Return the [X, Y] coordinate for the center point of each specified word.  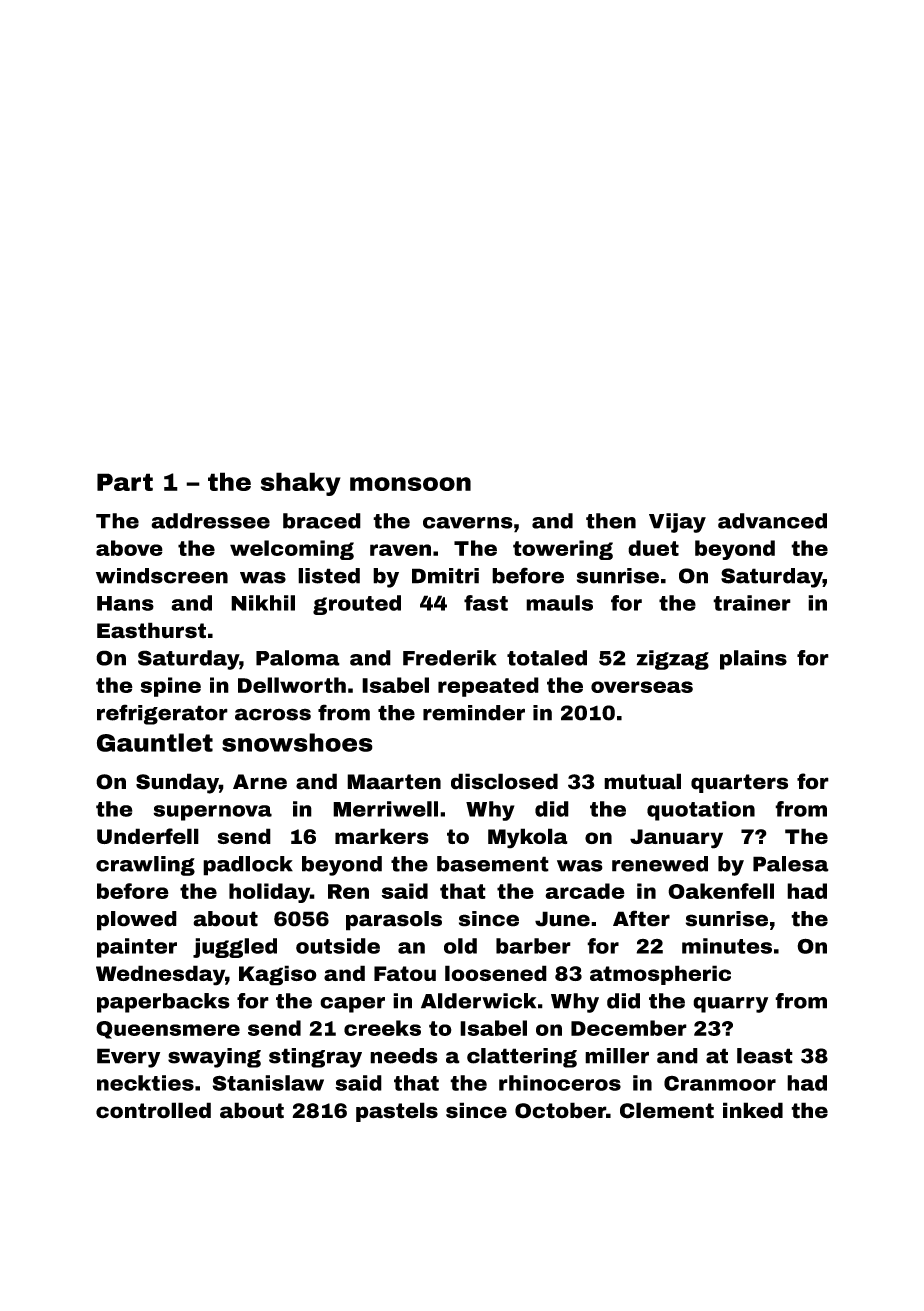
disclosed [504, 781]
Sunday [177, 783]
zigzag [672, 660]
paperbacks [163, 1003]
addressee [210, 521]
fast [486, 603]
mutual [642, 781]
